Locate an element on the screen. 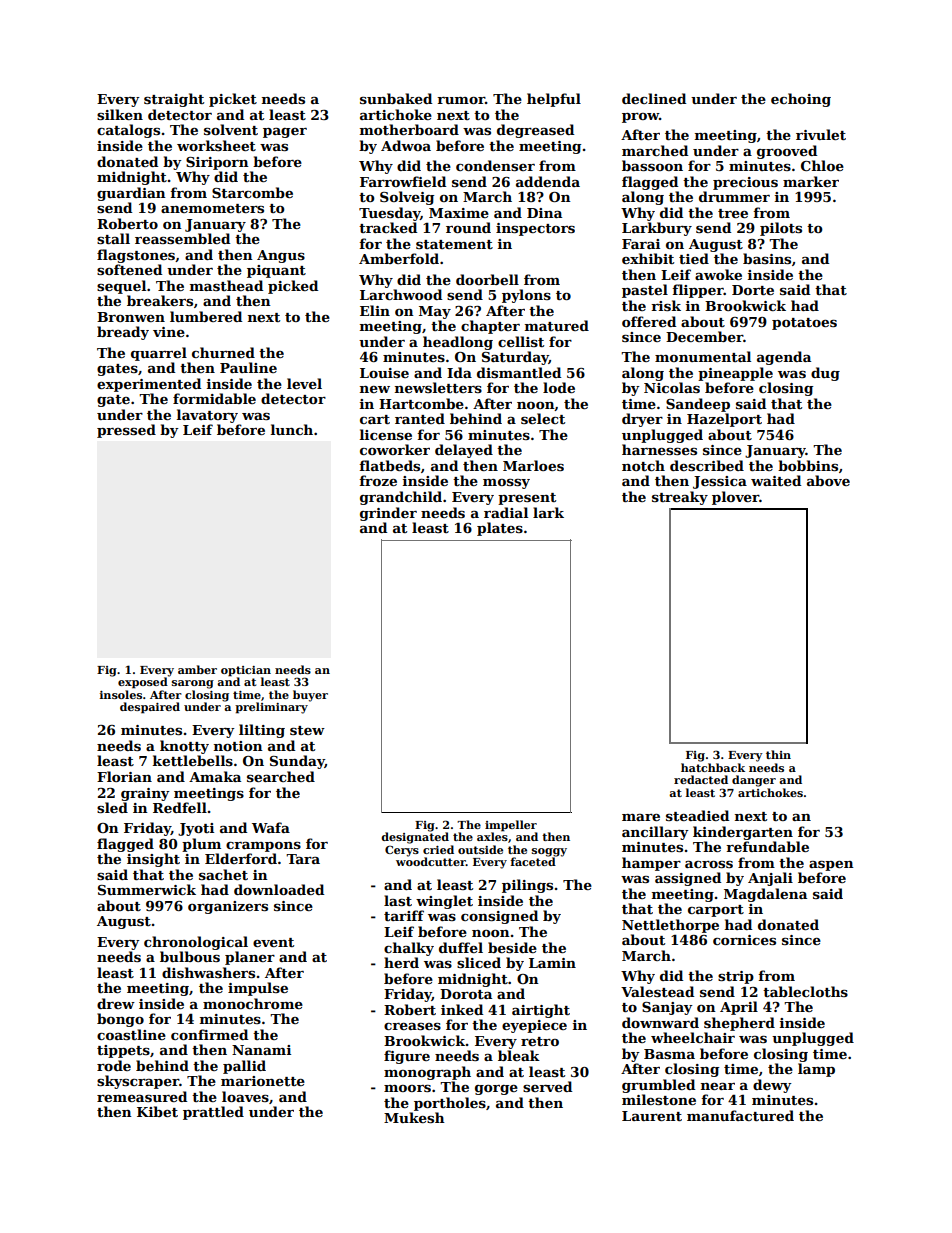 The image size is (952, 1233). Mukesh is located at coordinates (414, 1117).
